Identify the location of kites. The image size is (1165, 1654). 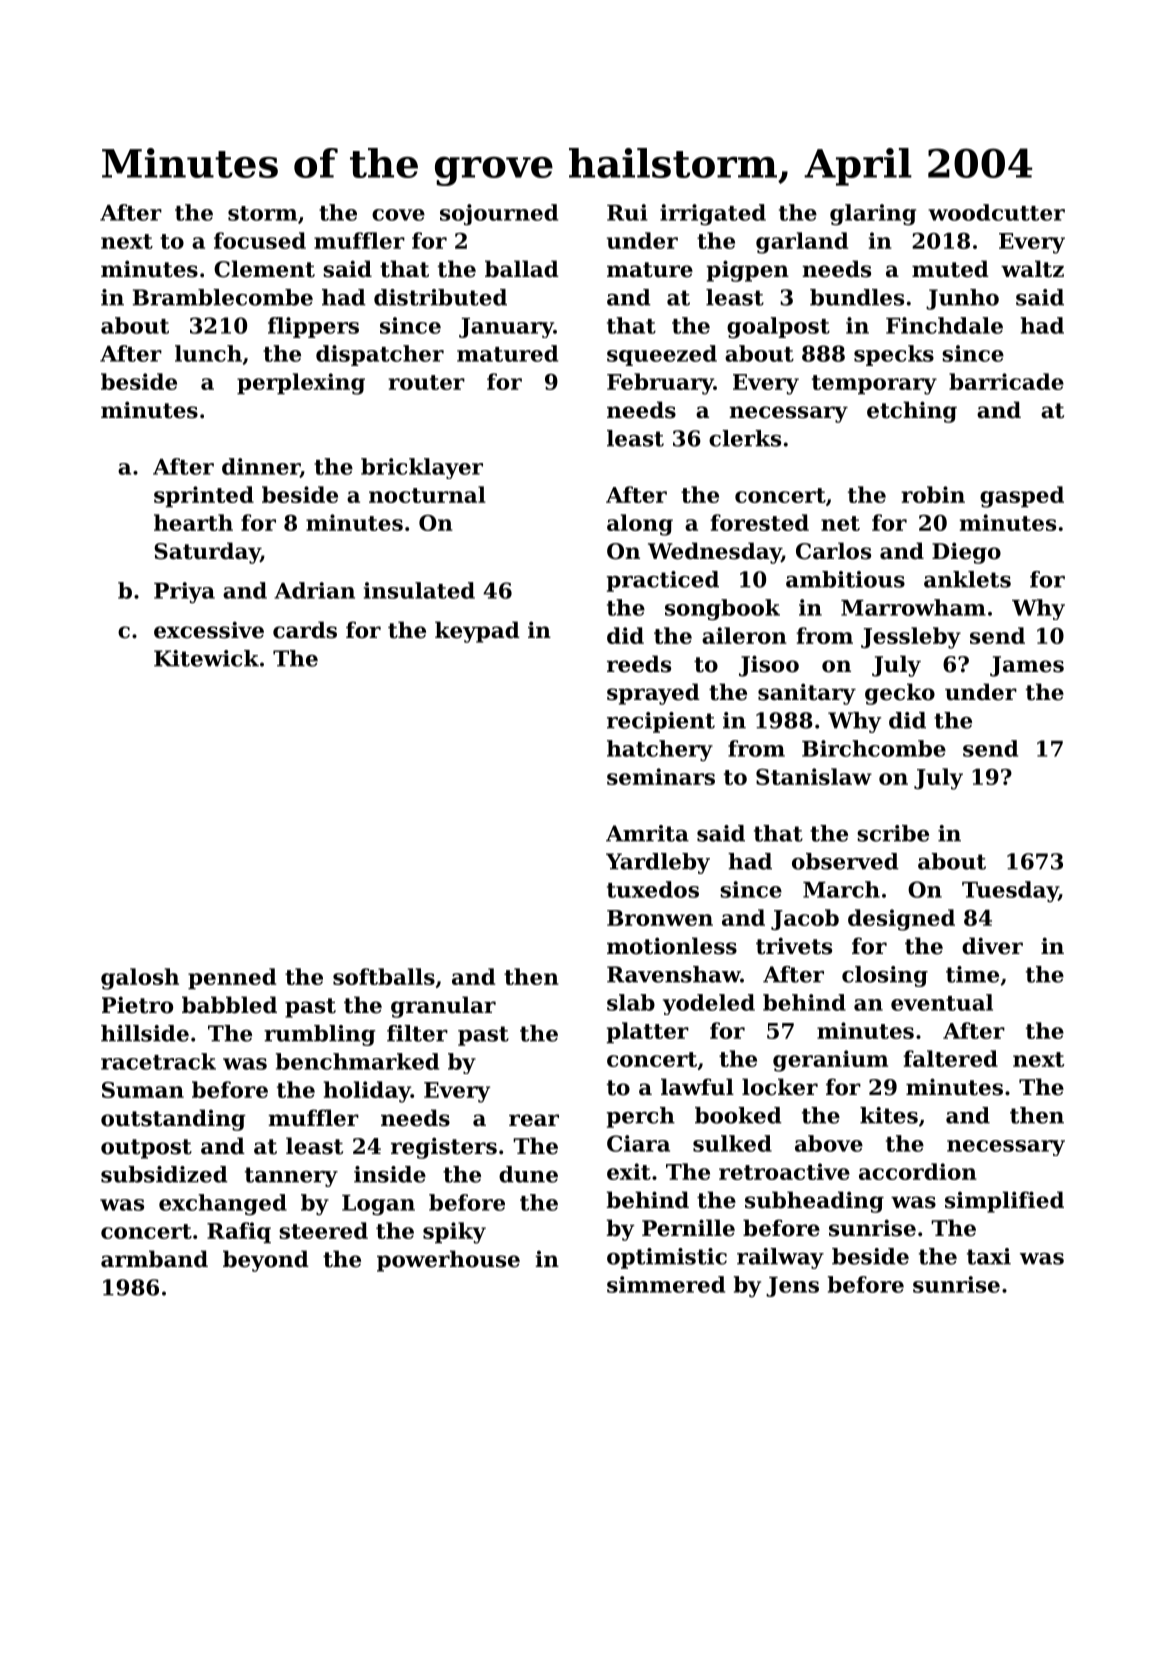
(889, 1115).
